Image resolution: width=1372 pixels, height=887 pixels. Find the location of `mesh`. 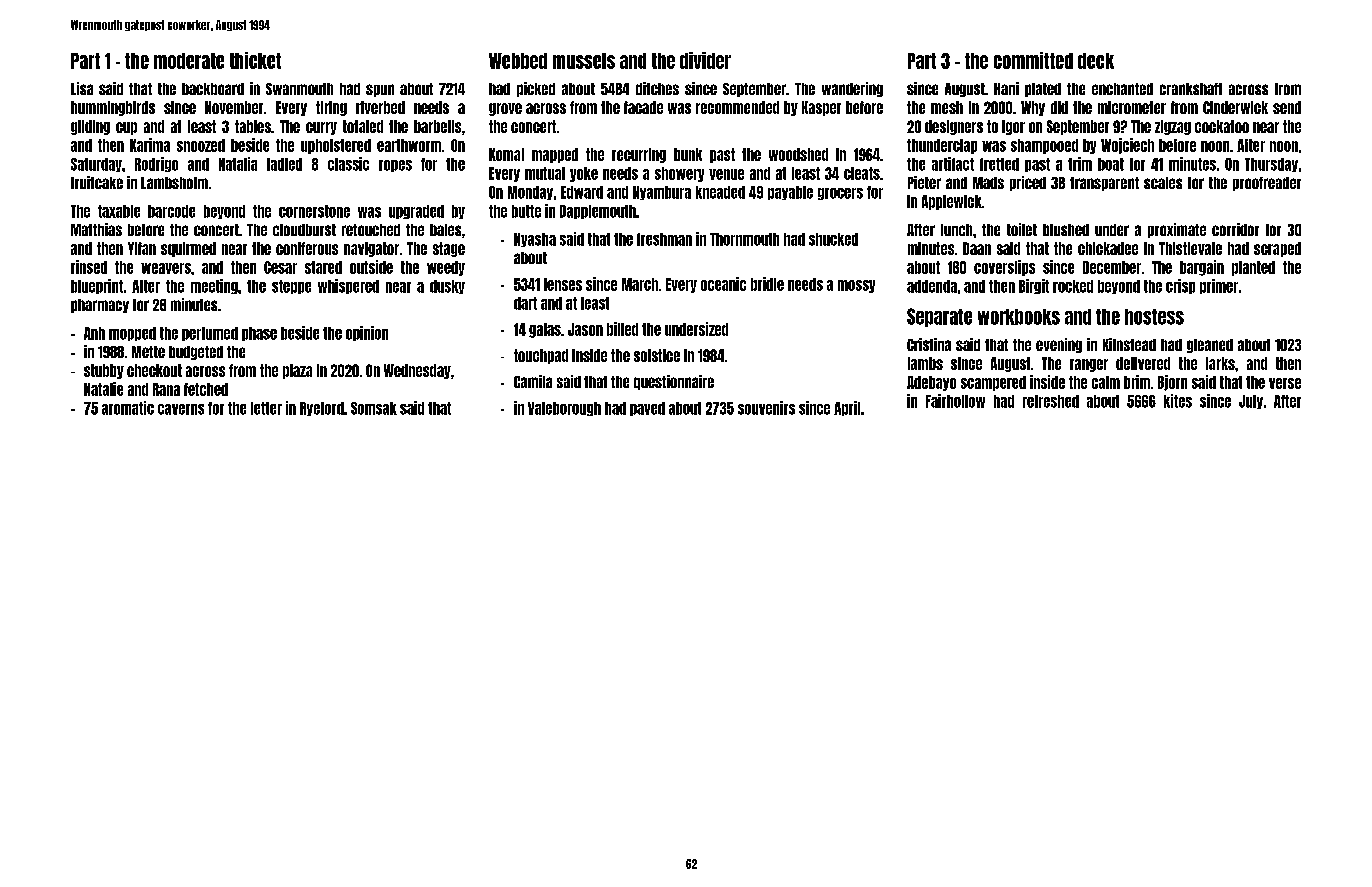

mesh is located at coordinates (947, 107).
